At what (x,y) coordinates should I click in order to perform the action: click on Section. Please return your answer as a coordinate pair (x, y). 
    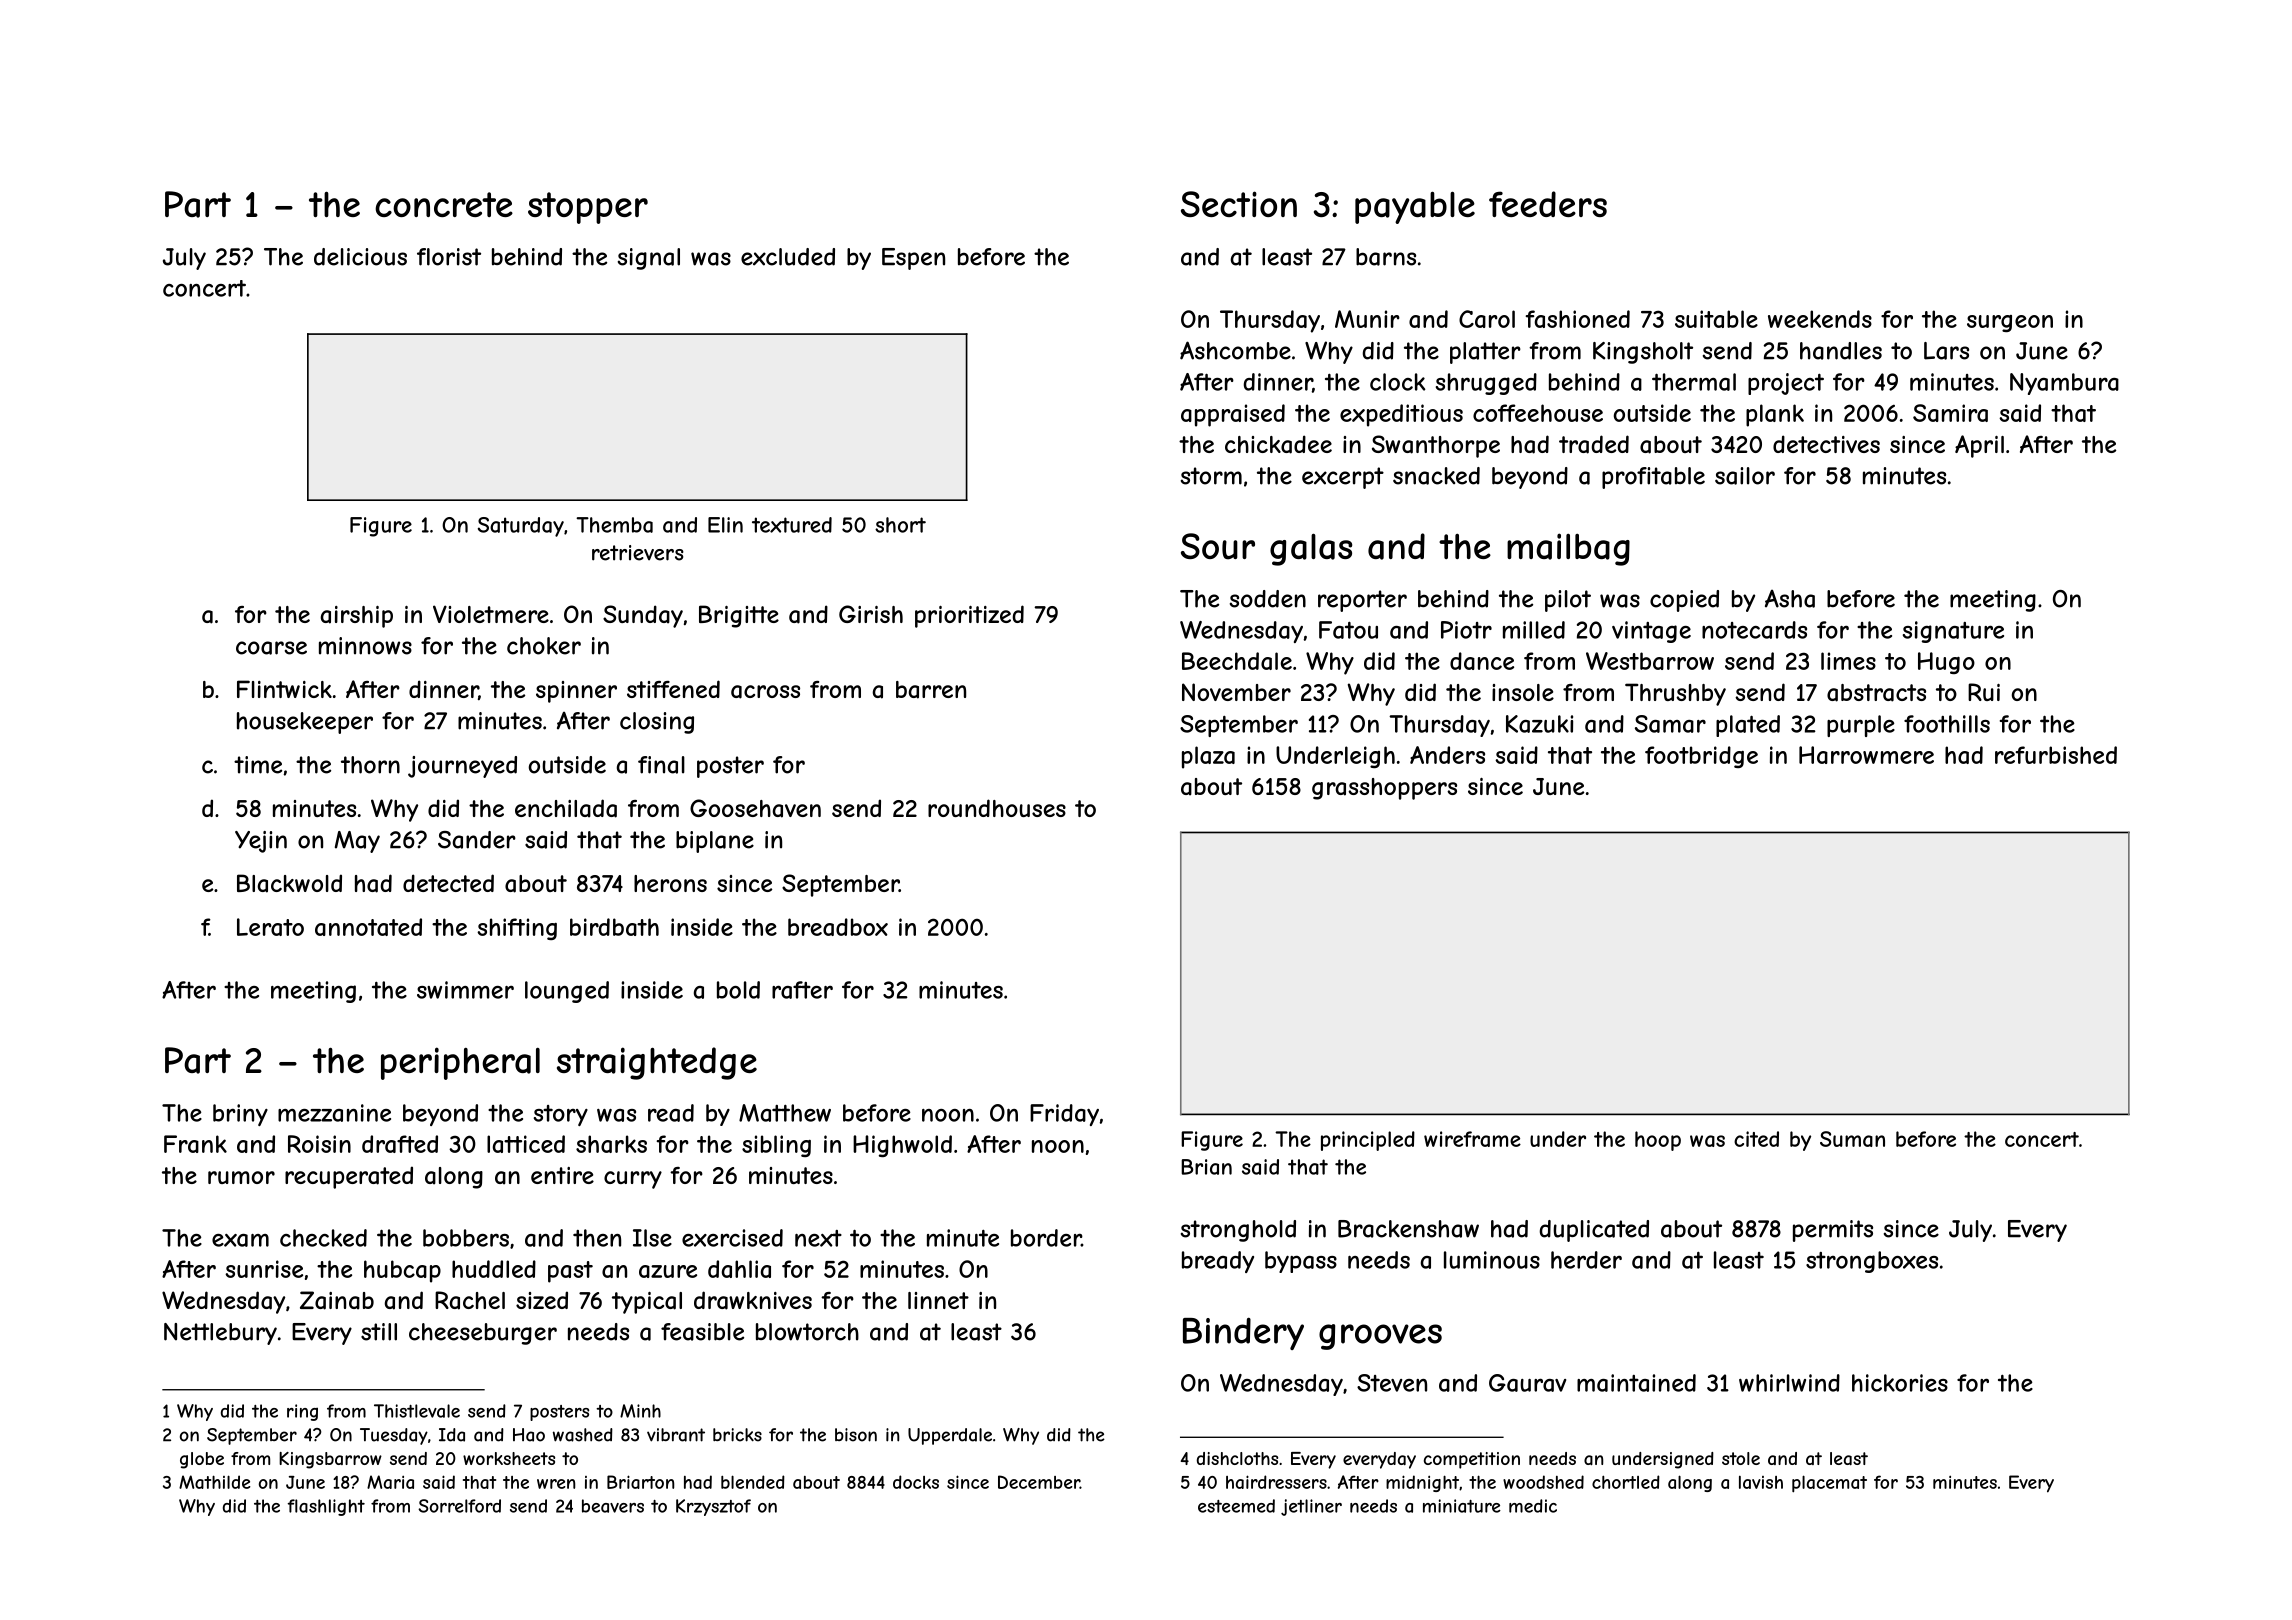
    Looking at the image, I should click on (1239, 204).
